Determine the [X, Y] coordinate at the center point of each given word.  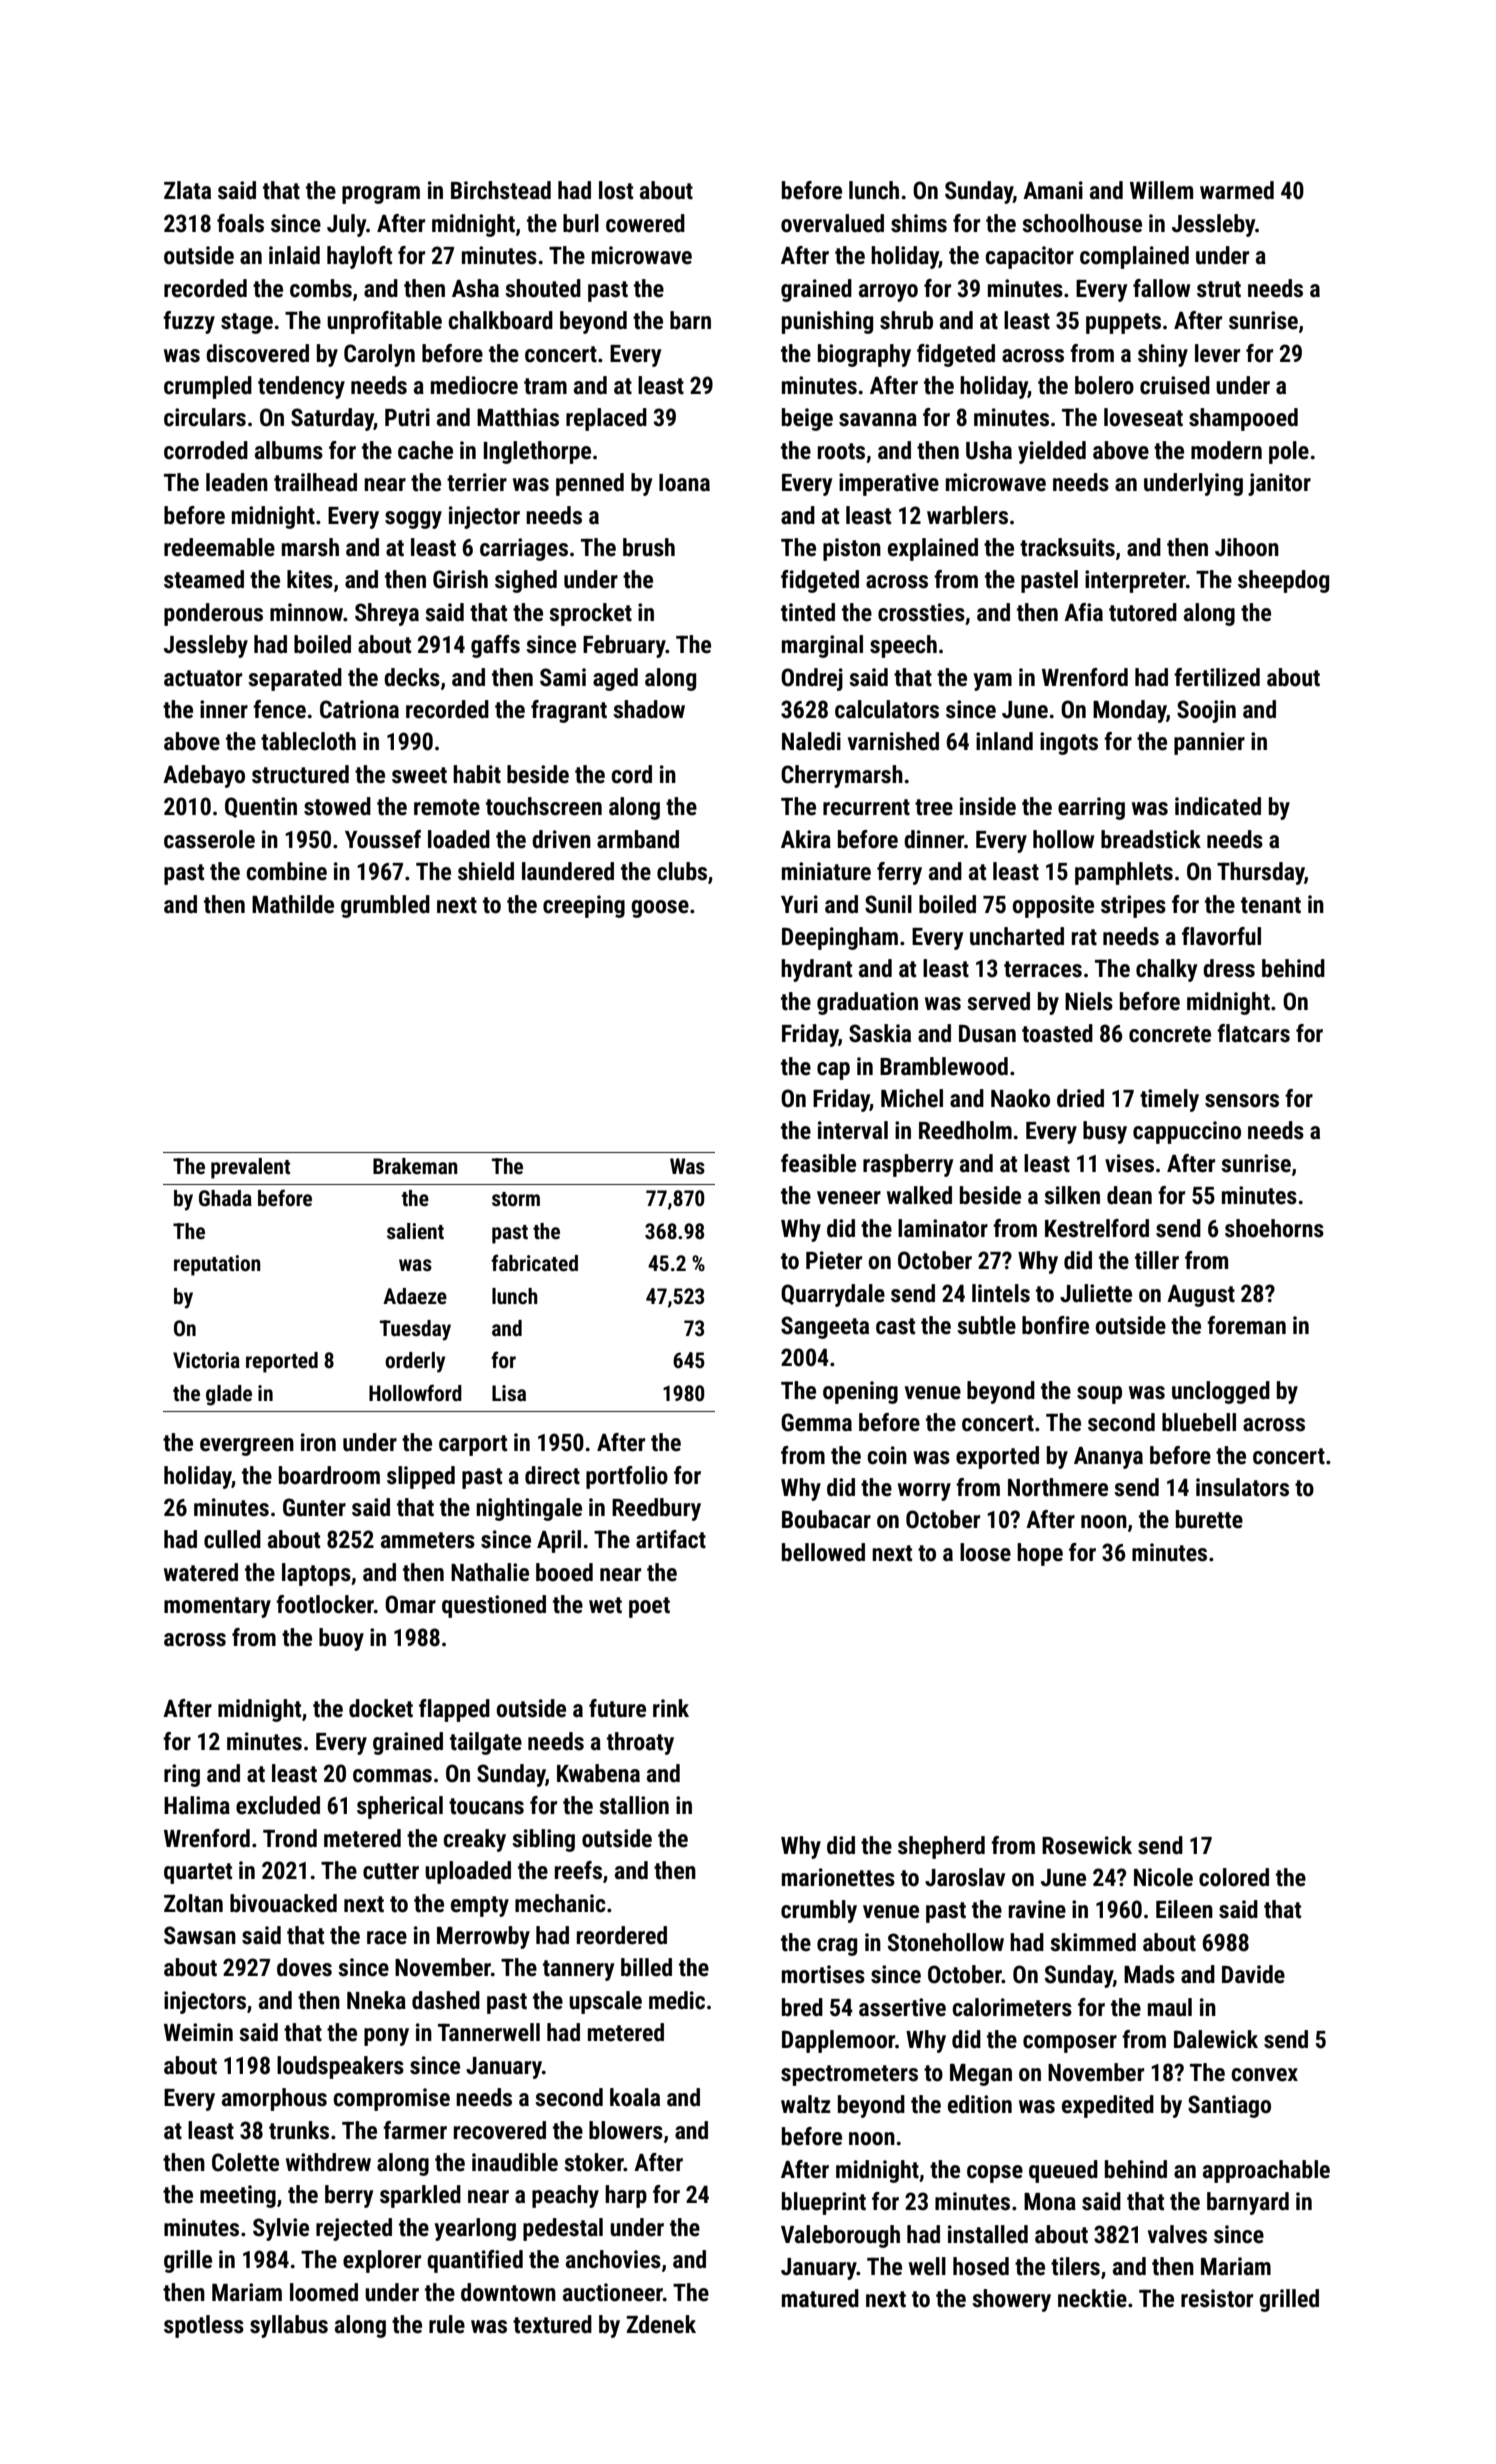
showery [1011, 2300]
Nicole [1163, 1877]
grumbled [385, 906]
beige [807, 419]
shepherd [941, 1847]
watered [201, 1572]
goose [660, 909]
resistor [1217, 2298]
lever [1217, 353]
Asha [475, 288]
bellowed [823, 1552]
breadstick [1151, 839]
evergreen [247, 1447]
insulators [1242, 1487]
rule [447, 2324]
